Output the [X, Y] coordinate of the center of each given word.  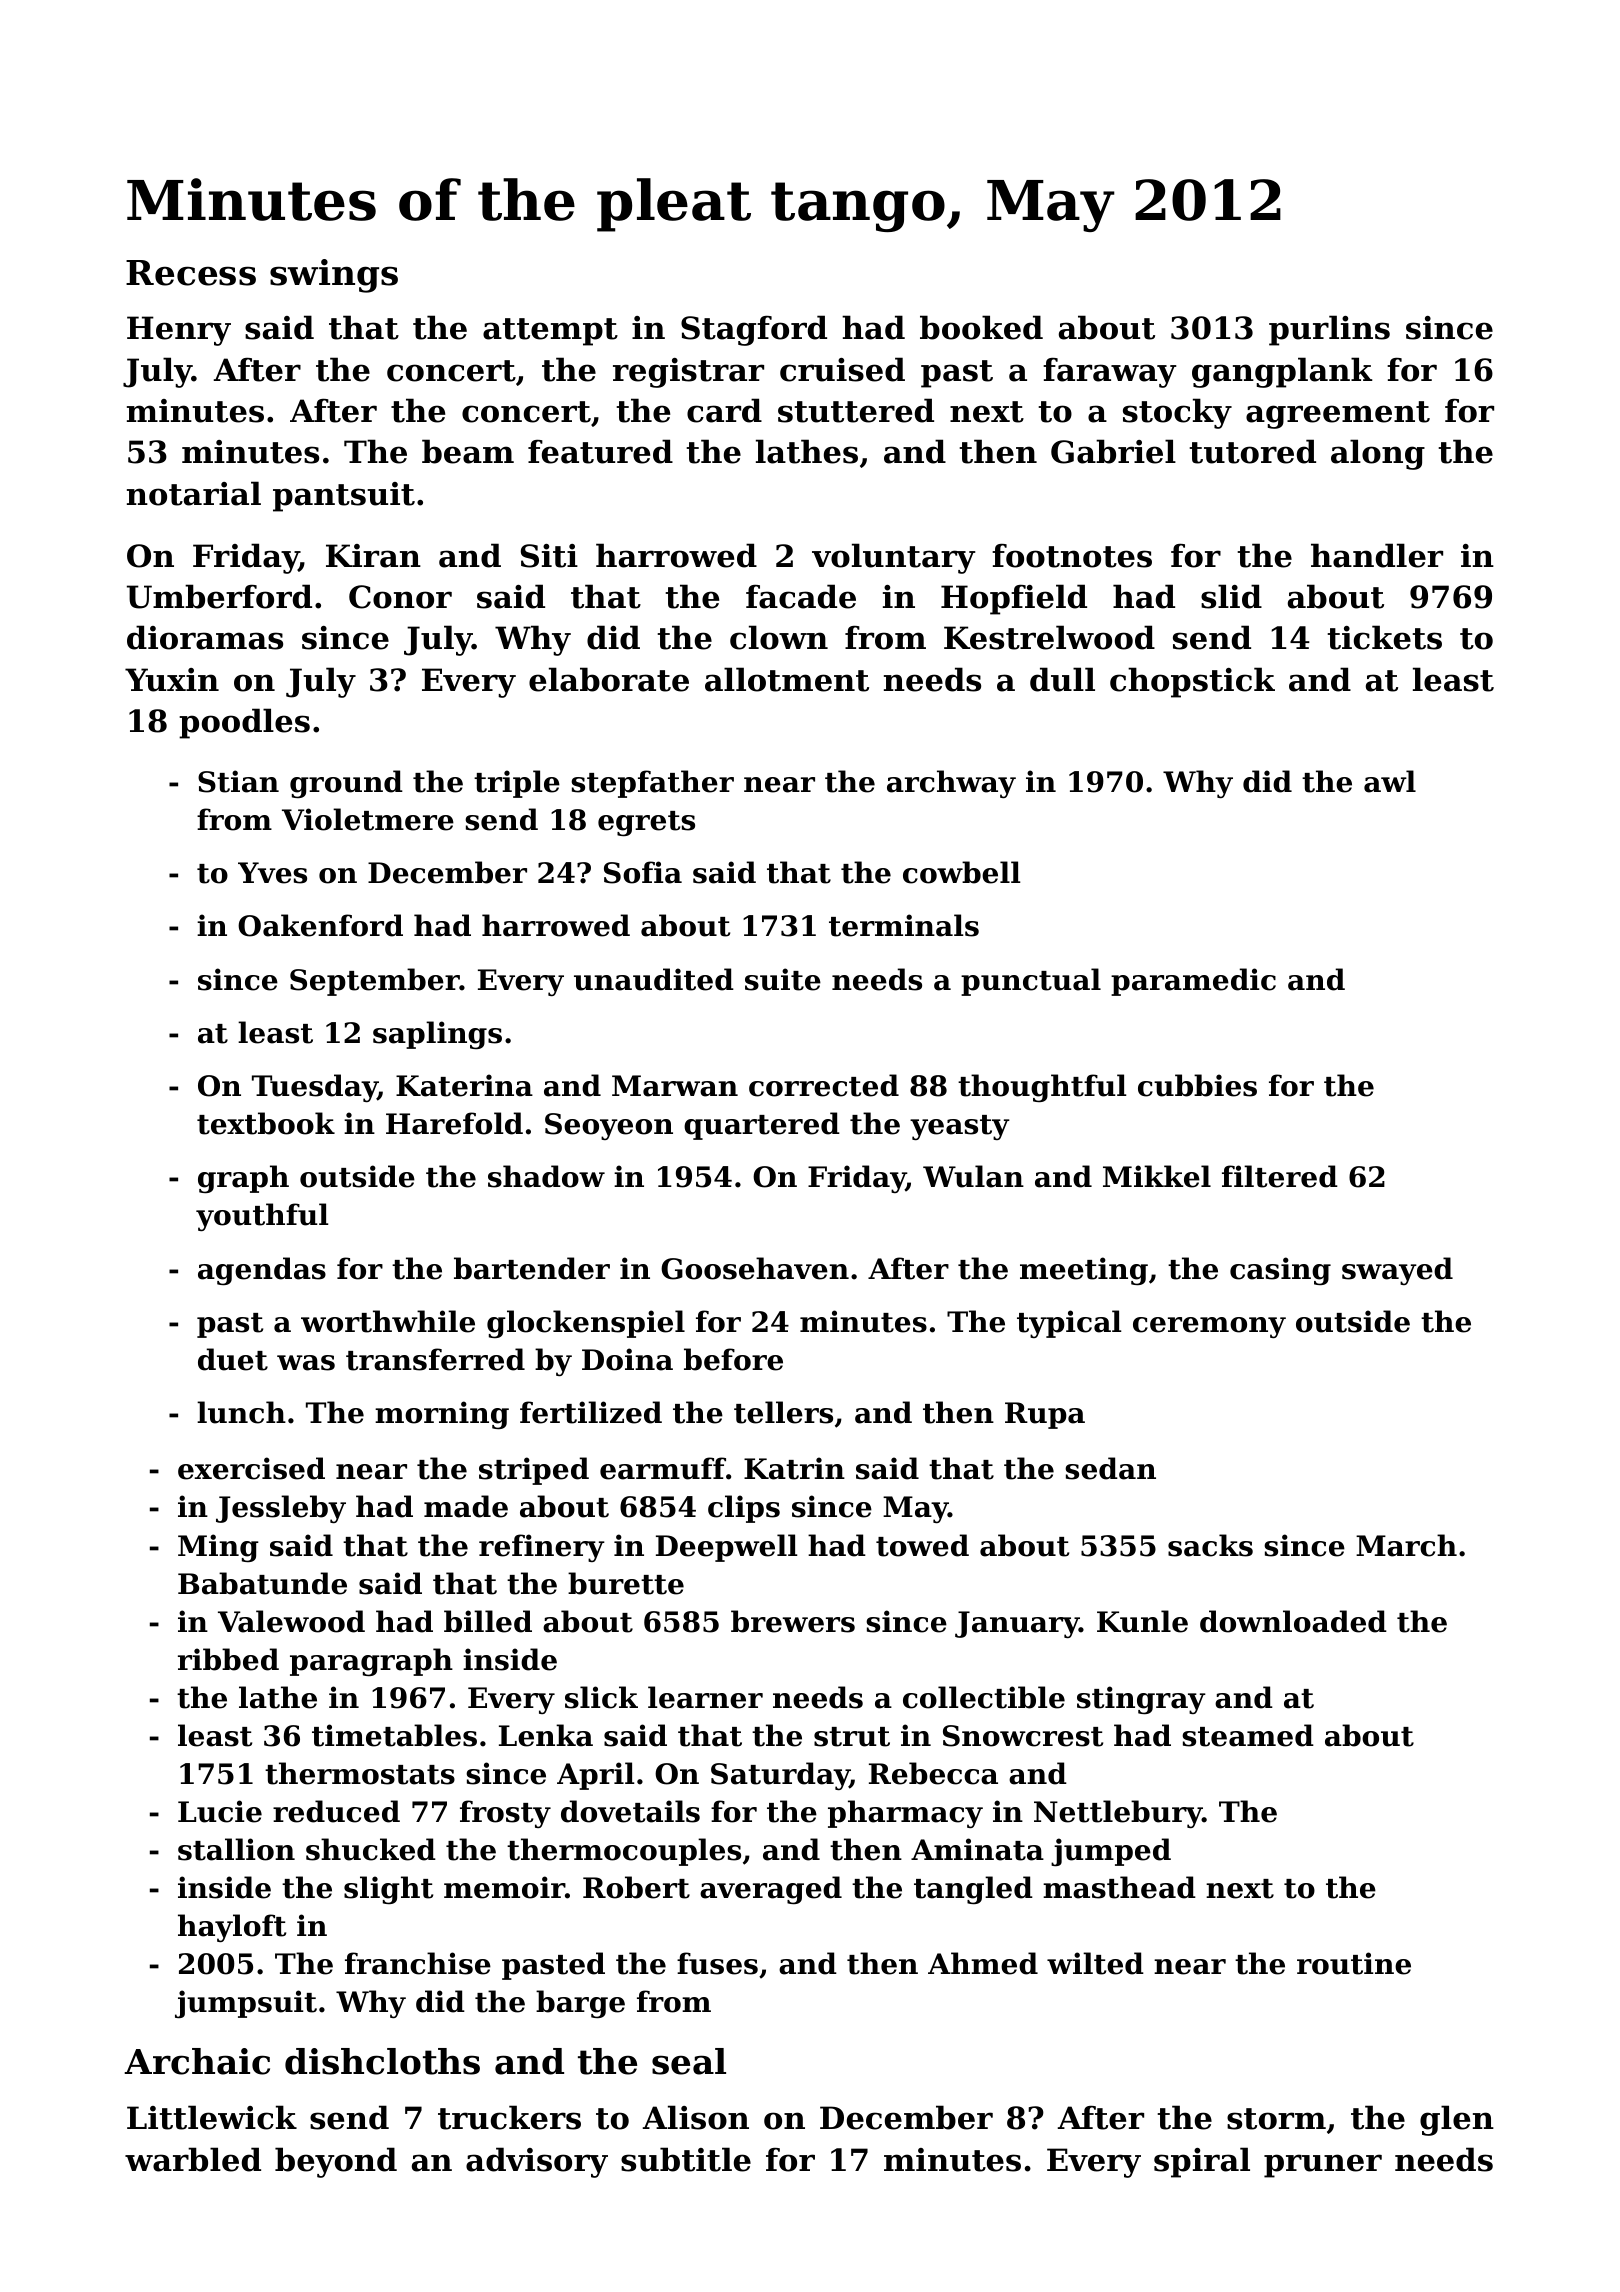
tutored [1252, 451]
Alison [695, 2117]
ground [346, 784]
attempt [550, 332]
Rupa [1045, 1415]
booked [981, 327]
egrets [646, 823]
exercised [251, 1468]
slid [1231, 596]
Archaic [197, 2061]
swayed [1397, 1271]
